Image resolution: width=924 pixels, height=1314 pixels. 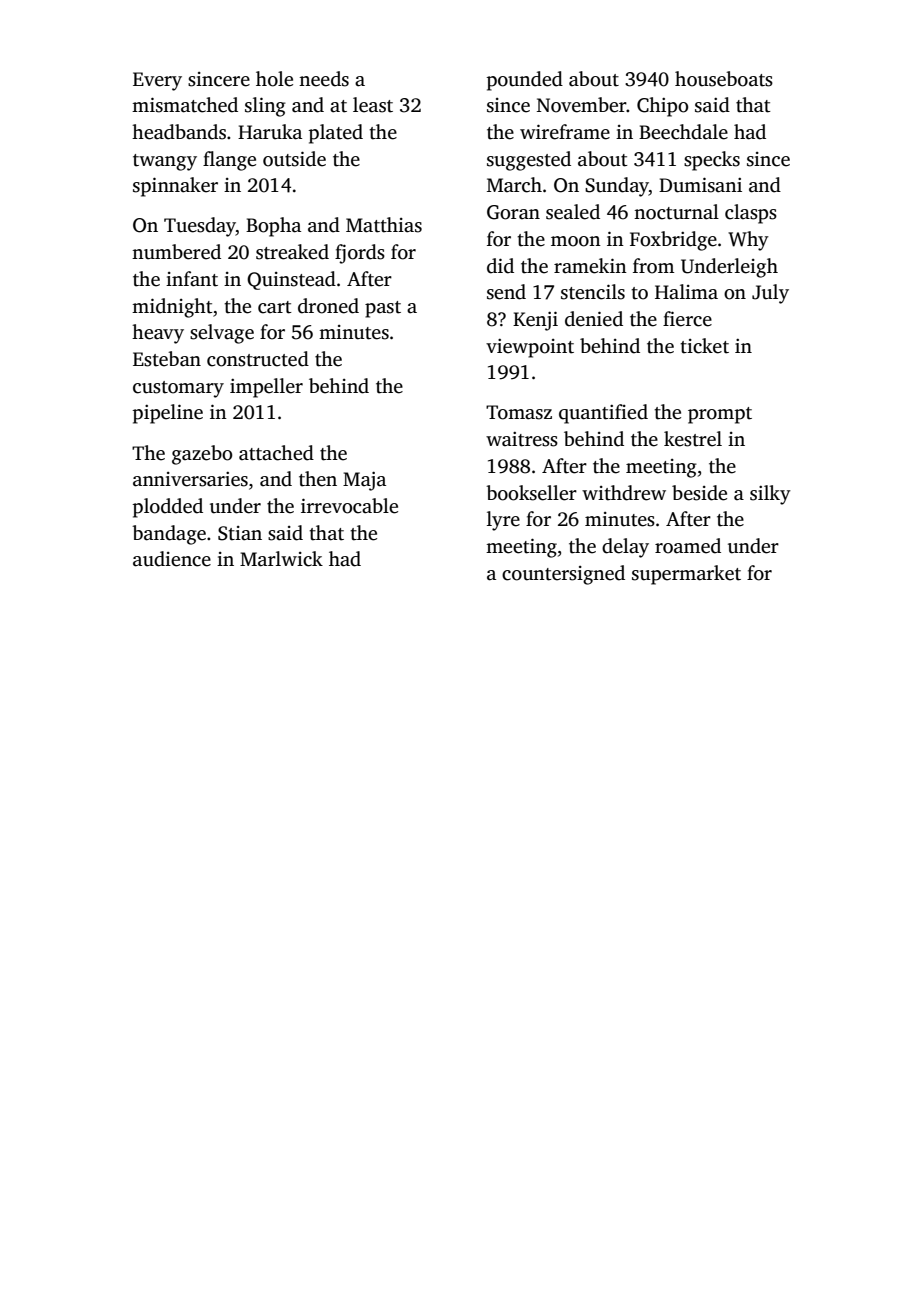 I want to click on Haruka, so click(x=270, y=132).
